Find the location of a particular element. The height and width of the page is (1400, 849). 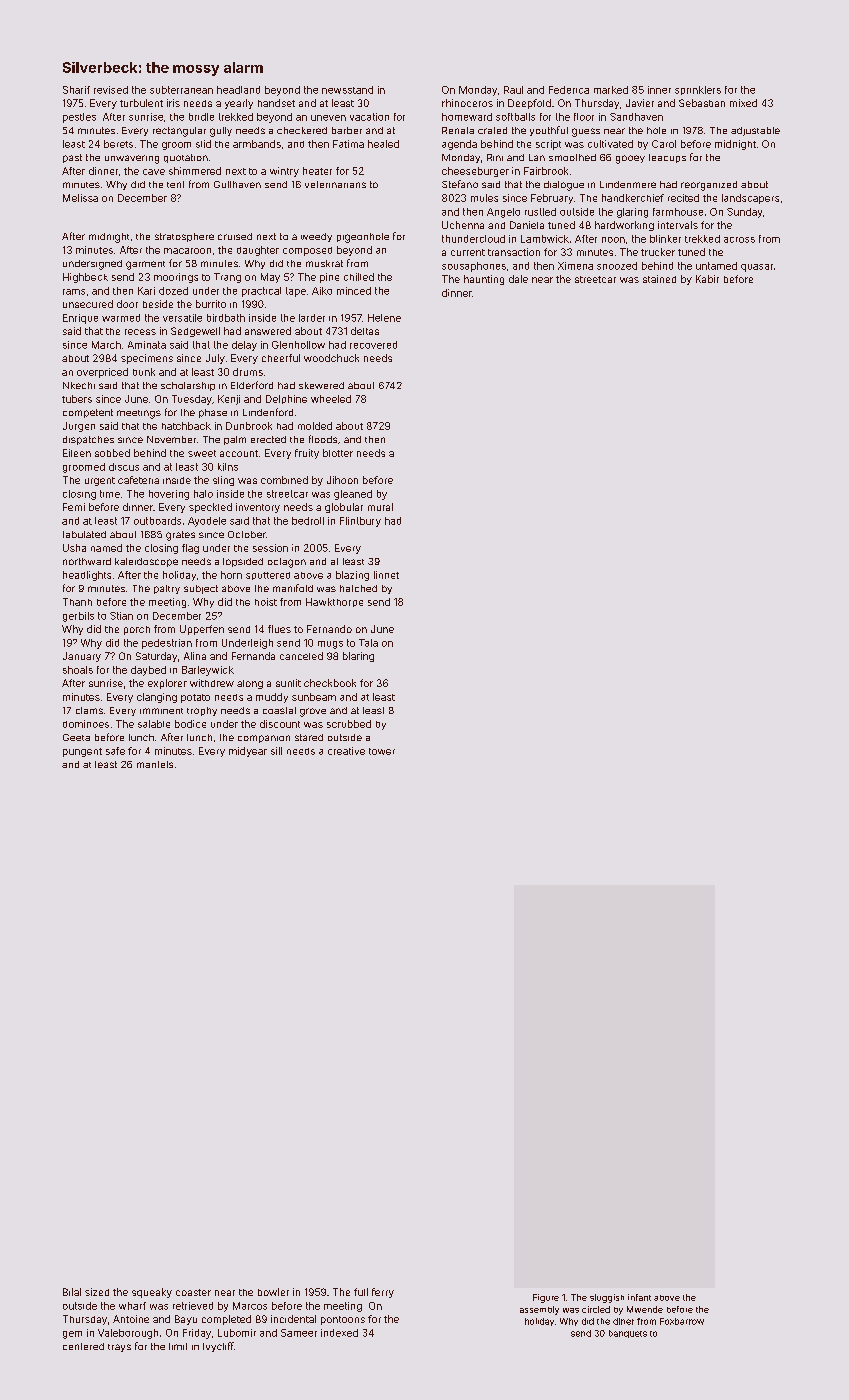

gem is located at coordinates (72, 1335).
